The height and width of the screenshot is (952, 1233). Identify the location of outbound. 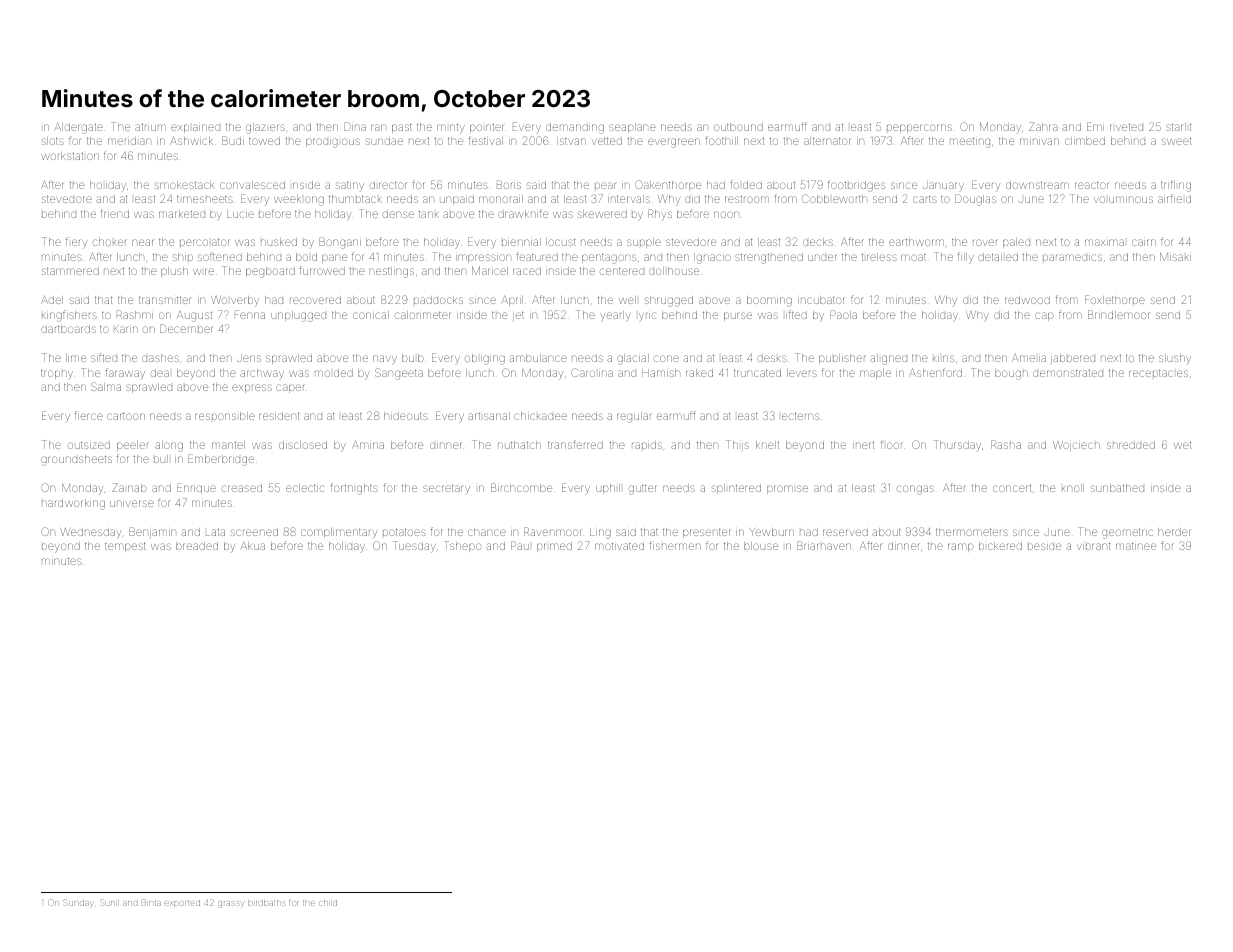
(738, 127).
